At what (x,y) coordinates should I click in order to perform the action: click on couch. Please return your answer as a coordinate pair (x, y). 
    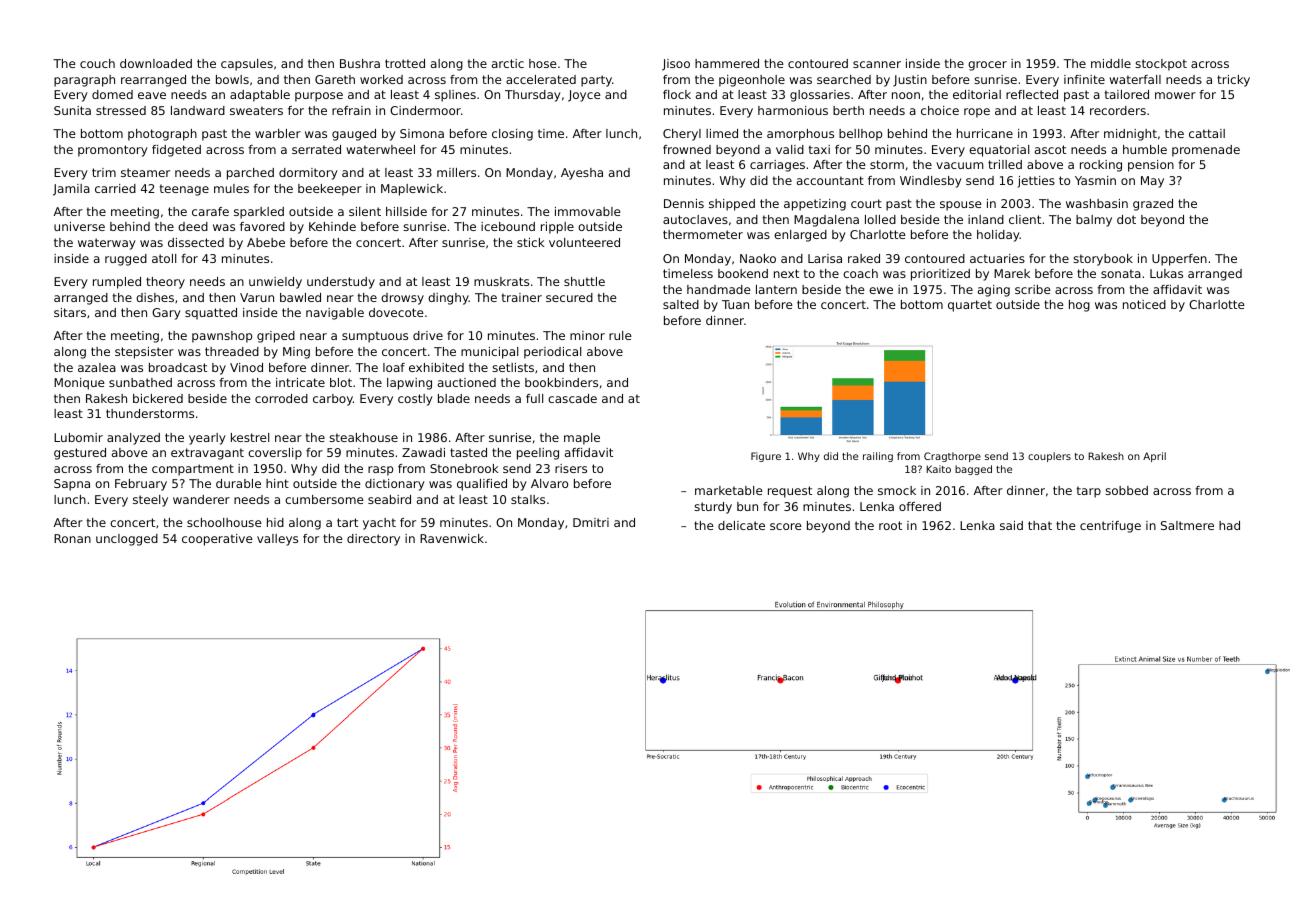
    Looking at the image, I should click on (97, 63).
